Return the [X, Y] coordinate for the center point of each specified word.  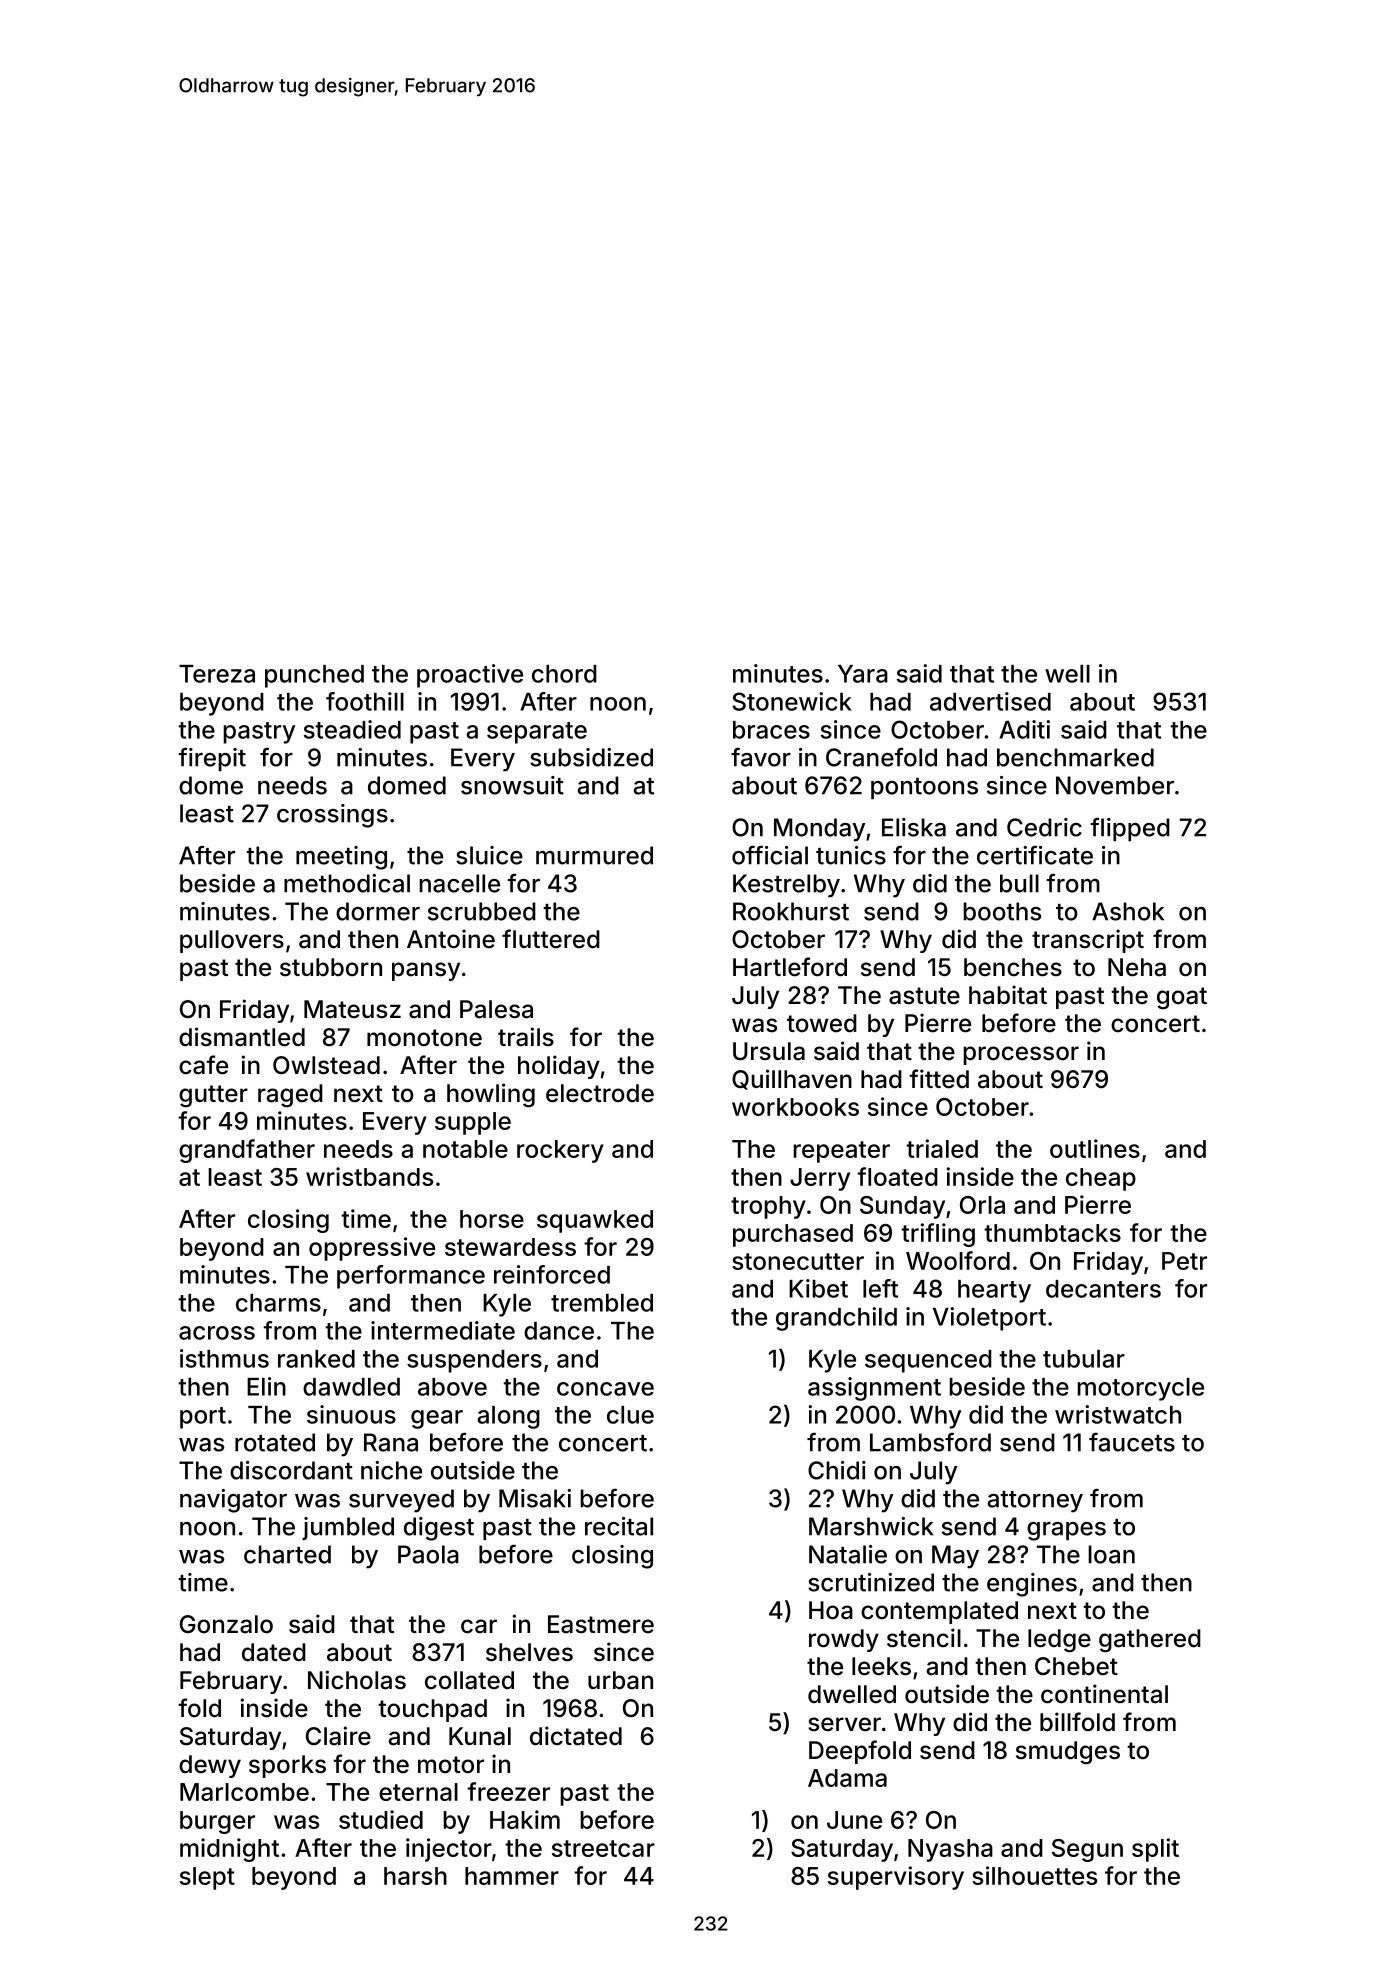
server [844, 1724]
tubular [1084, 1359]
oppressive [372, 1249]
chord [564, 674]
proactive [470, 676]
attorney [1035, 1502]
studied [381, 1819]
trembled [602, 1303]
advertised [990, 701]
